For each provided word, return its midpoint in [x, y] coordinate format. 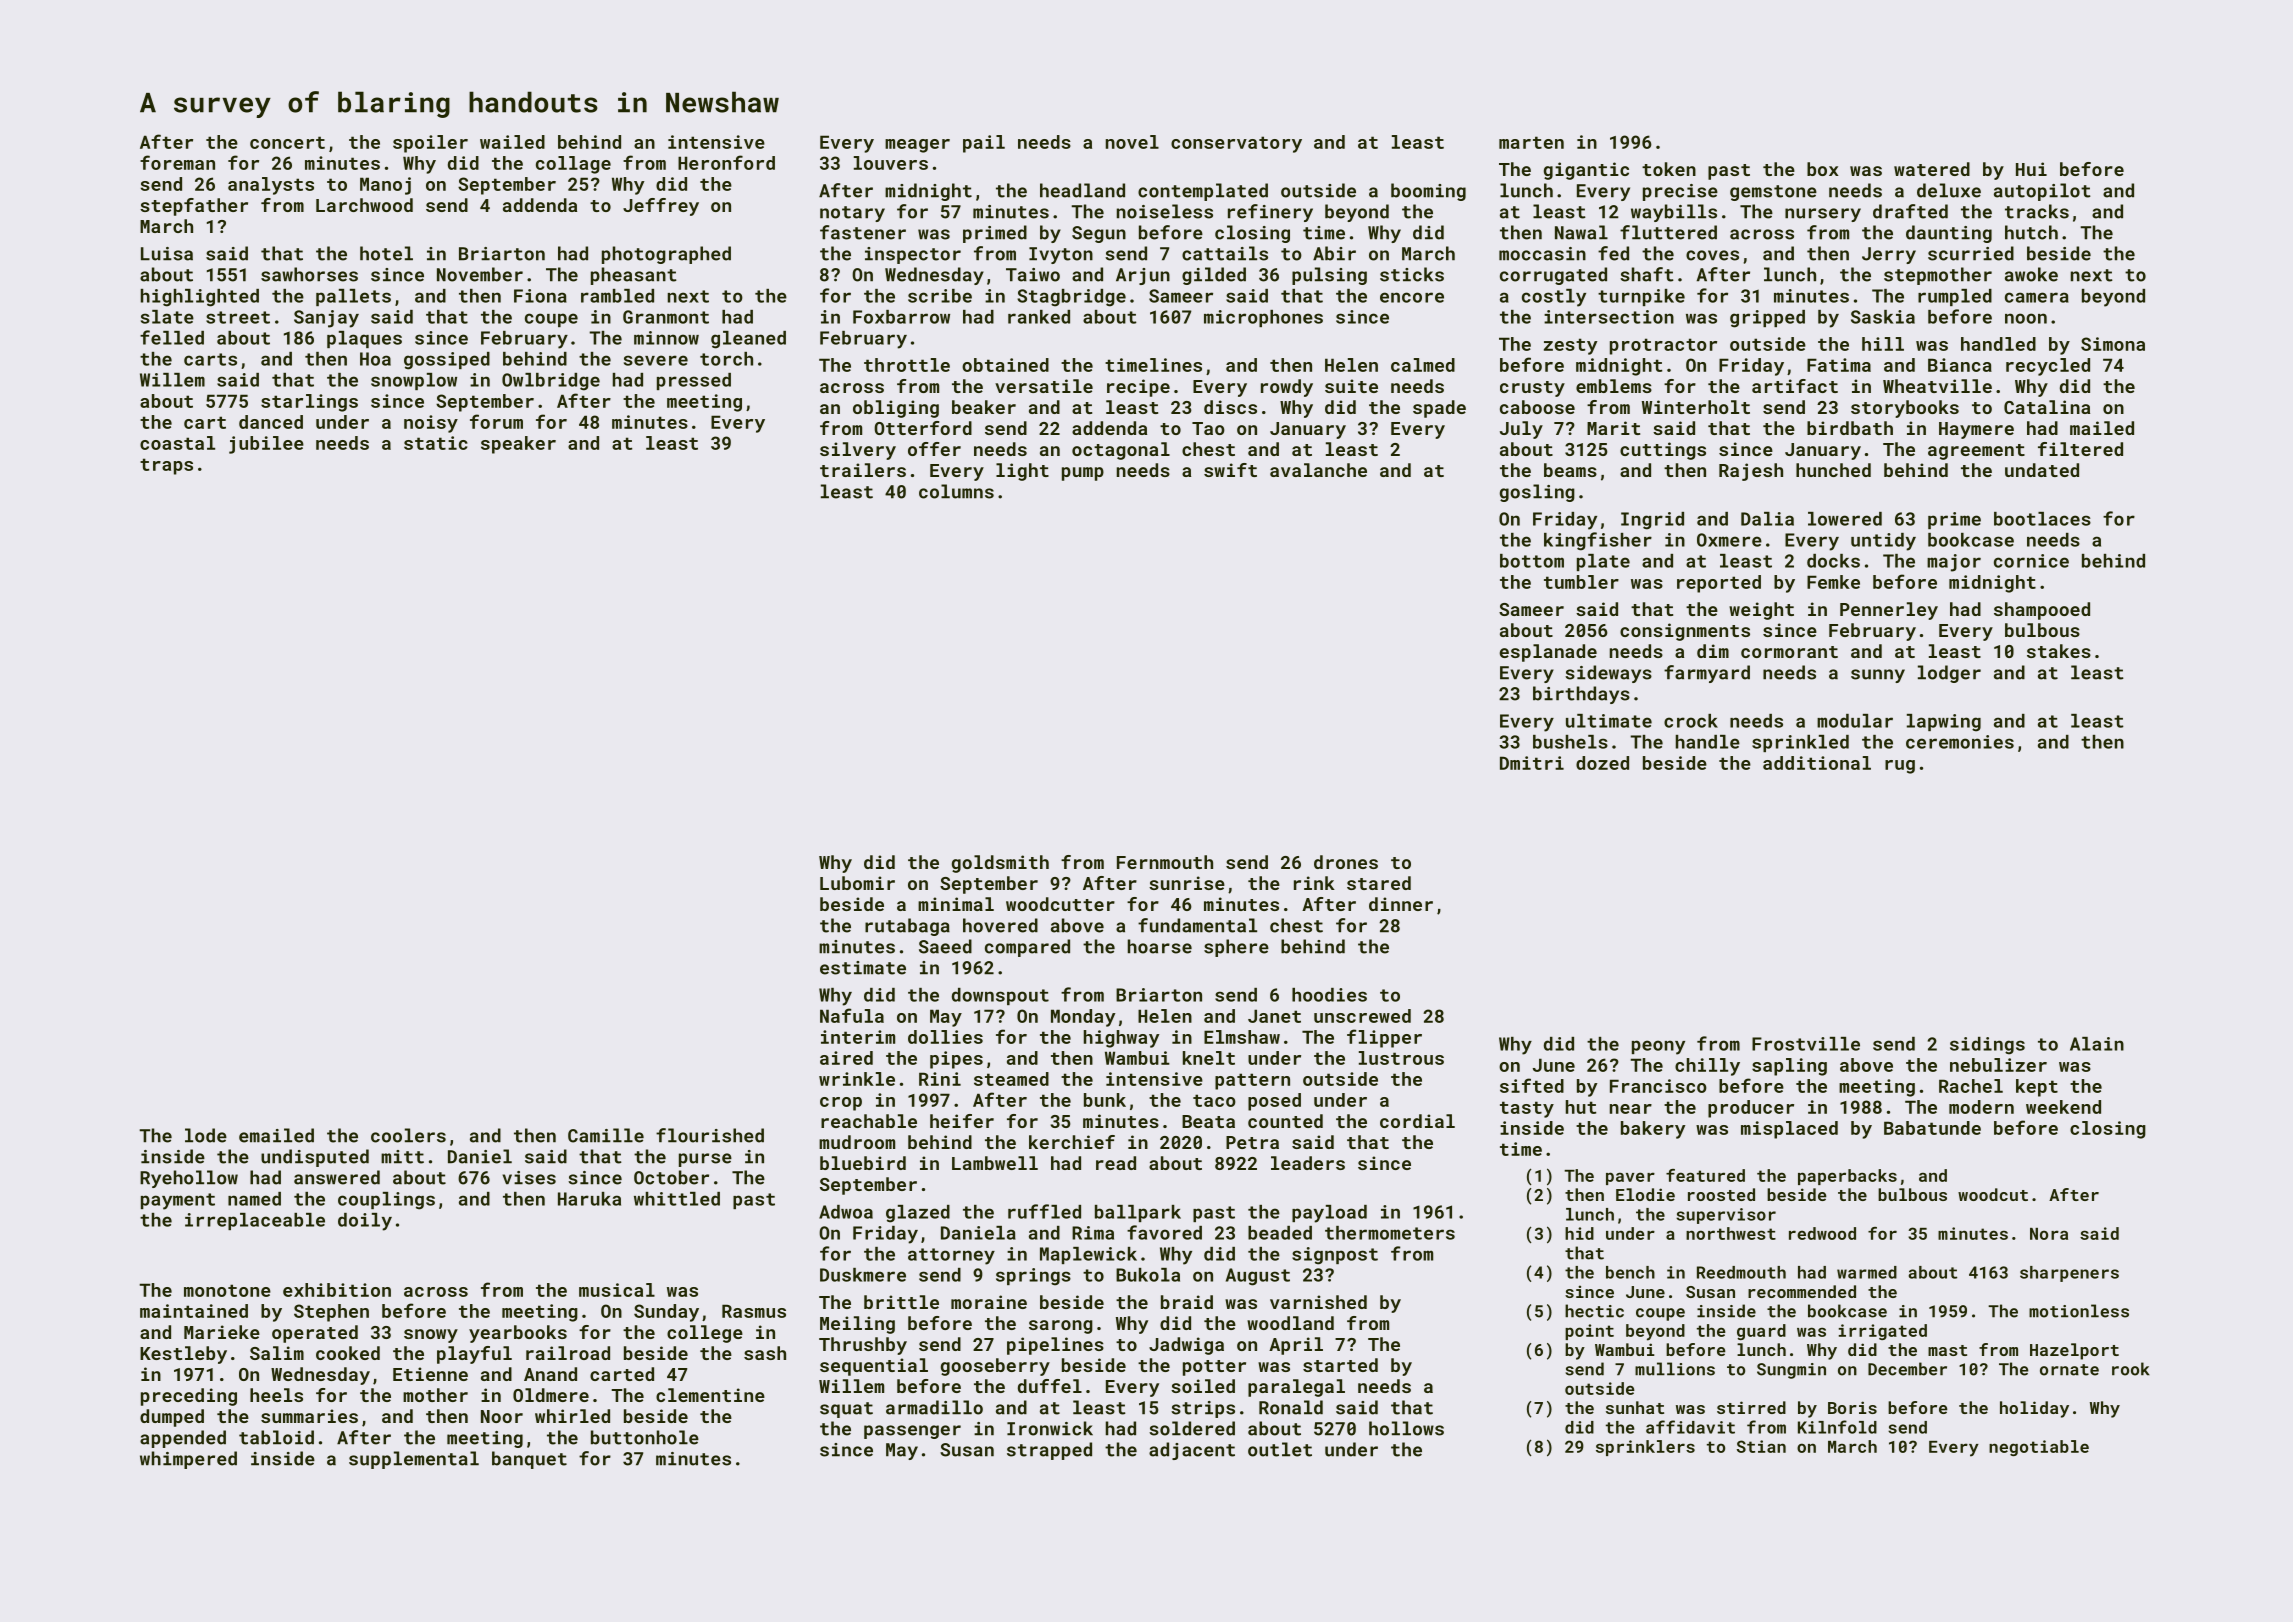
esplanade [1548, 653]
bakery [1653, 1130]
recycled [2048, 367]
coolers [408, 1135]
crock [1691, 721]
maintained [194, 1311]
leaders [1308, 1163]
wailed [512, 142]
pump [1083, 474]
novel [1132, 142]
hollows [1406, 1428]
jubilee [266, 445]
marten [1531, 142]
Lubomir [857, 883]
